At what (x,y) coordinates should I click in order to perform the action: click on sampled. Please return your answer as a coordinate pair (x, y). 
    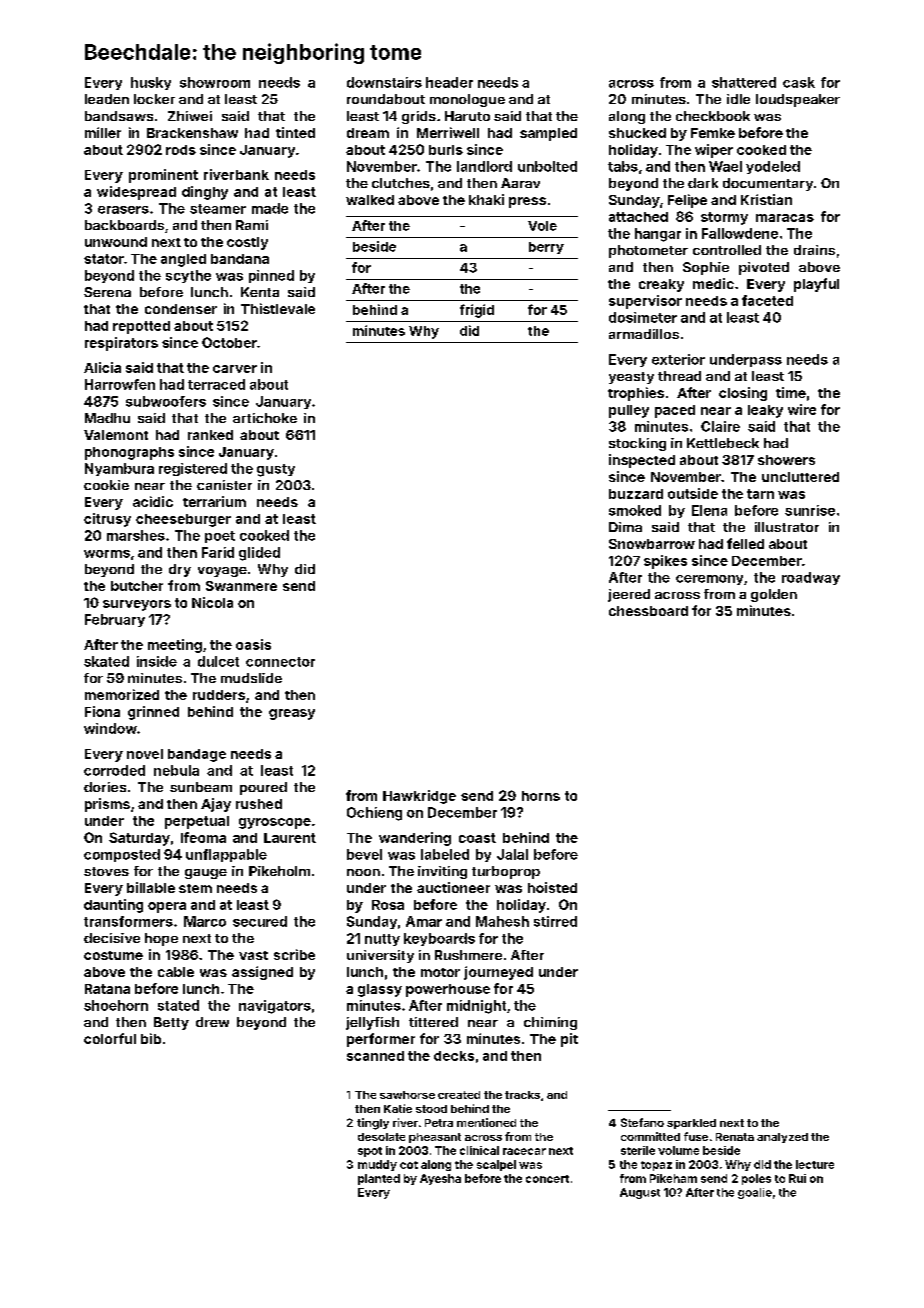
    Looking at the image, I should click on (548, 134).
